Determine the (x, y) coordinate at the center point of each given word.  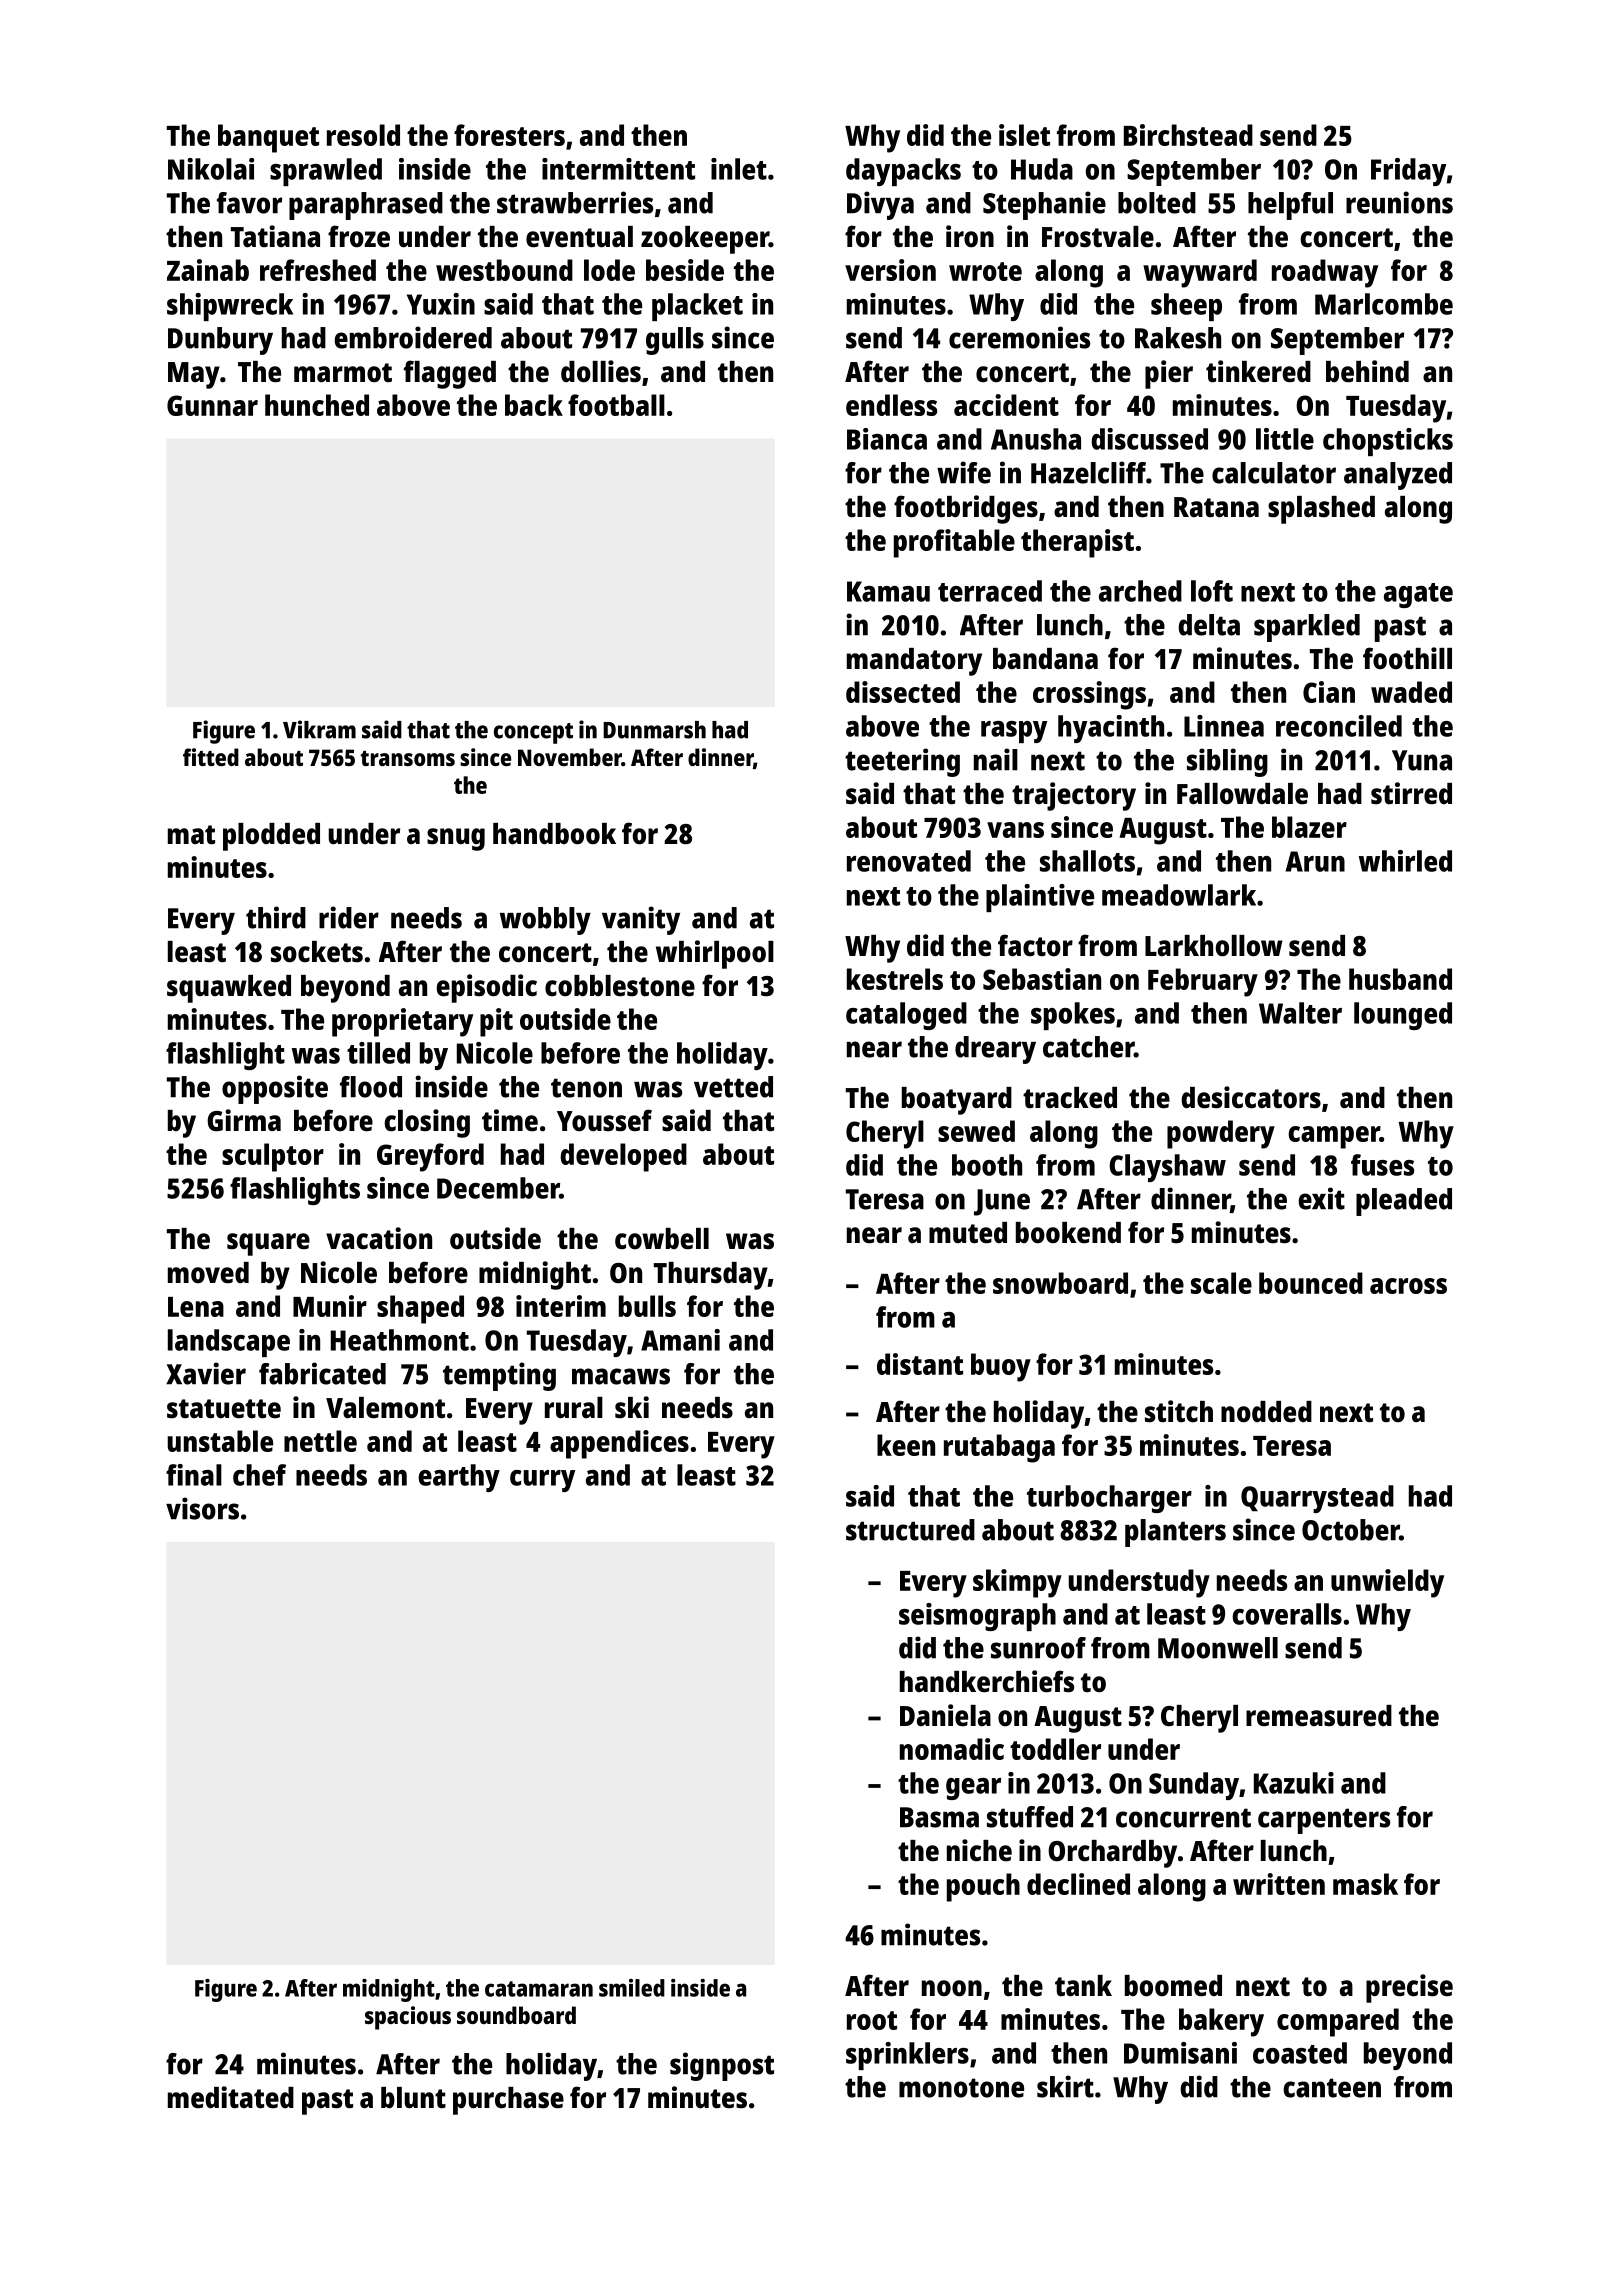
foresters (509, 135)
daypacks (903, 172)
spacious (408, 2018)
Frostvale (1098, 237)
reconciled (1339, 726)
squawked (229, 989)
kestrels (895, 979)
